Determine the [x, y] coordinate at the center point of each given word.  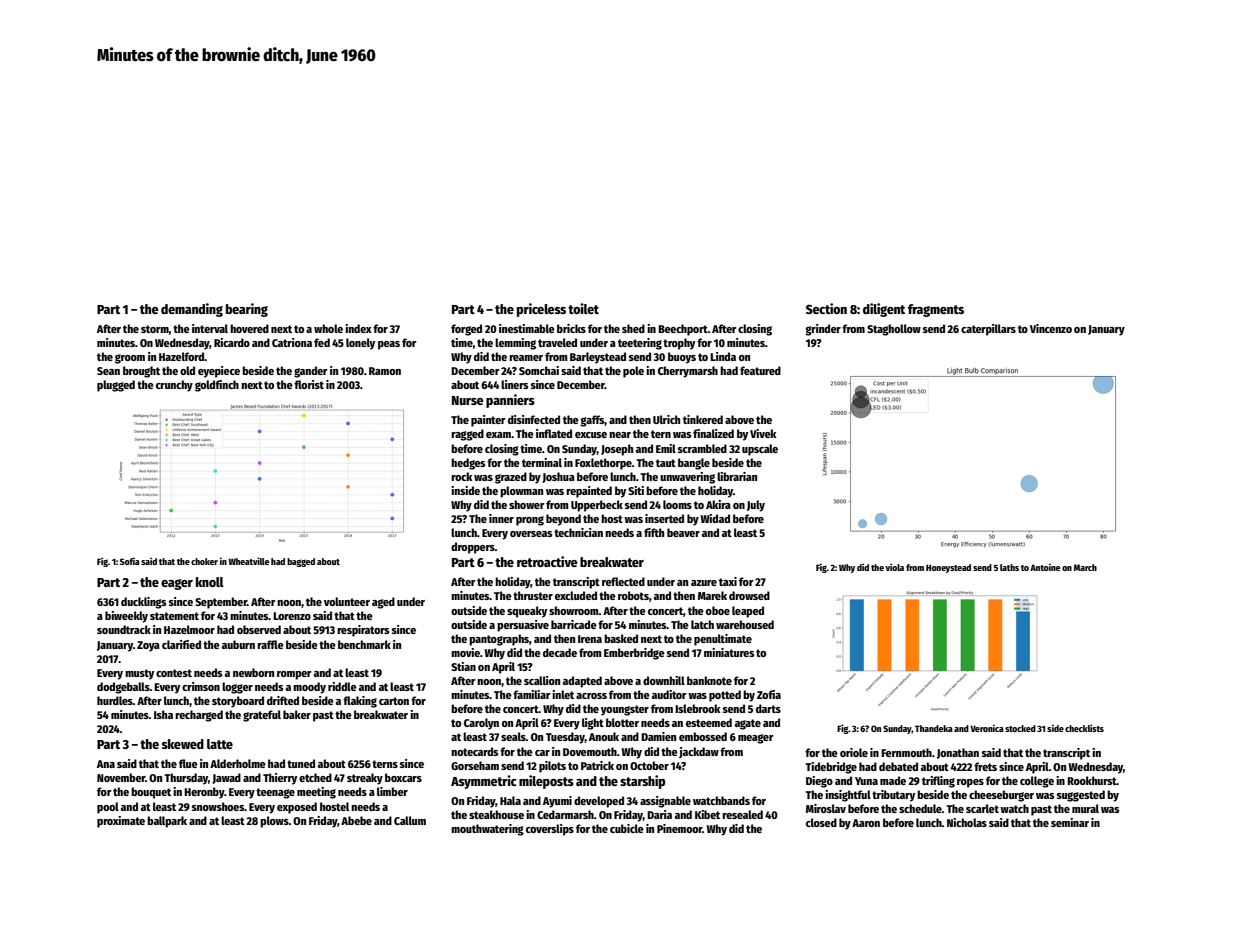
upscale [760, 450]
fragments [936, 310]
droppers [473, 548]
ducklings [143, 603]
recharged [199, 716]
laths [1009, 567]
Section [826, 308]
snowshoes [218, 806]
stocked [1020, 728]
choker [204, 561]
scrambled [702, 448]
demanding [192, 310]
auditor [669, 694]
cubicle [627, 828]
